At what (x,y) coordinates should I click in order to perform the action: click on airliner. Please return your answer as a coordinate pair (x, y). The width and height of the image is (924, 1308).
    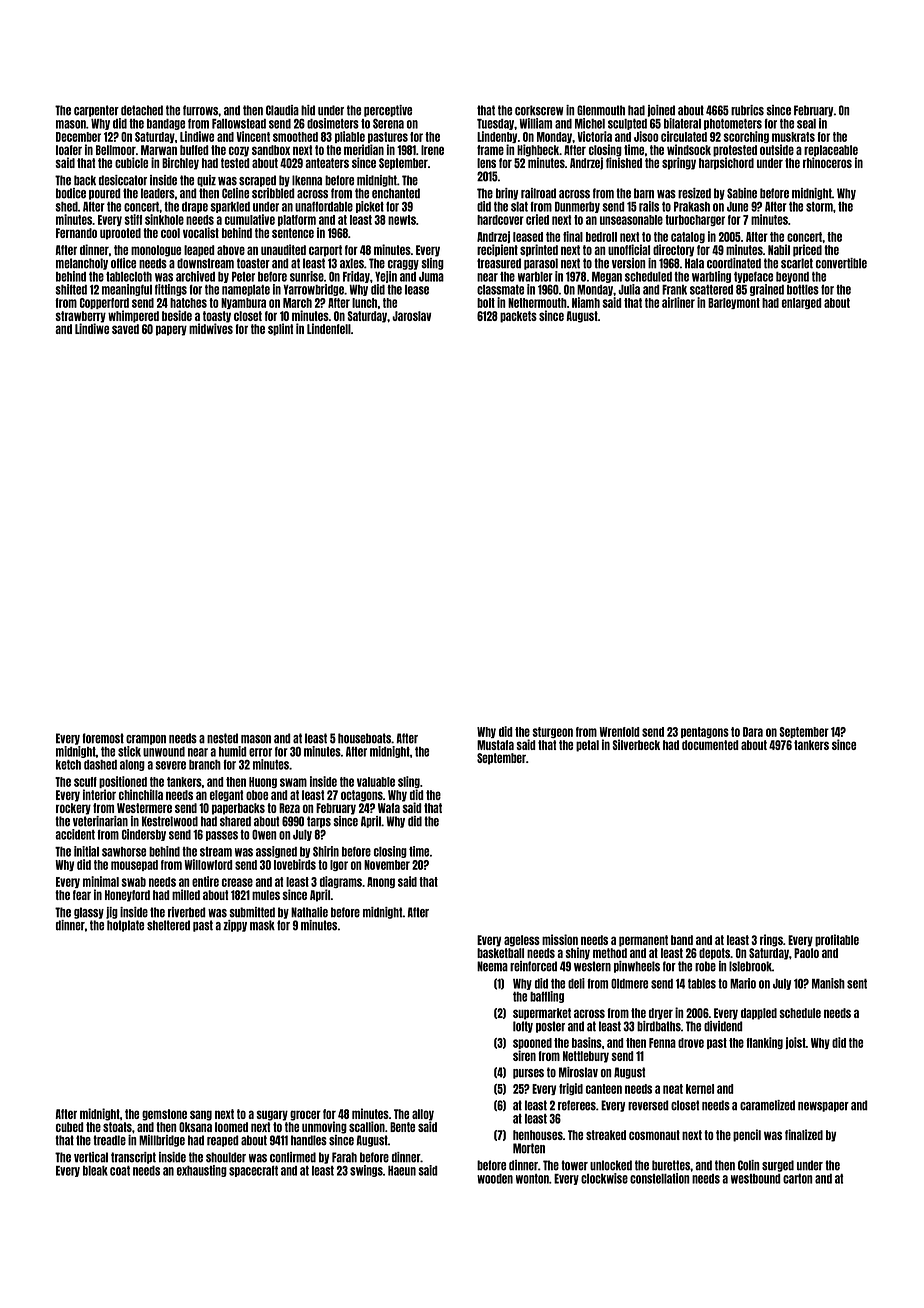
    Looking at the image, I should click on (678, 302).
